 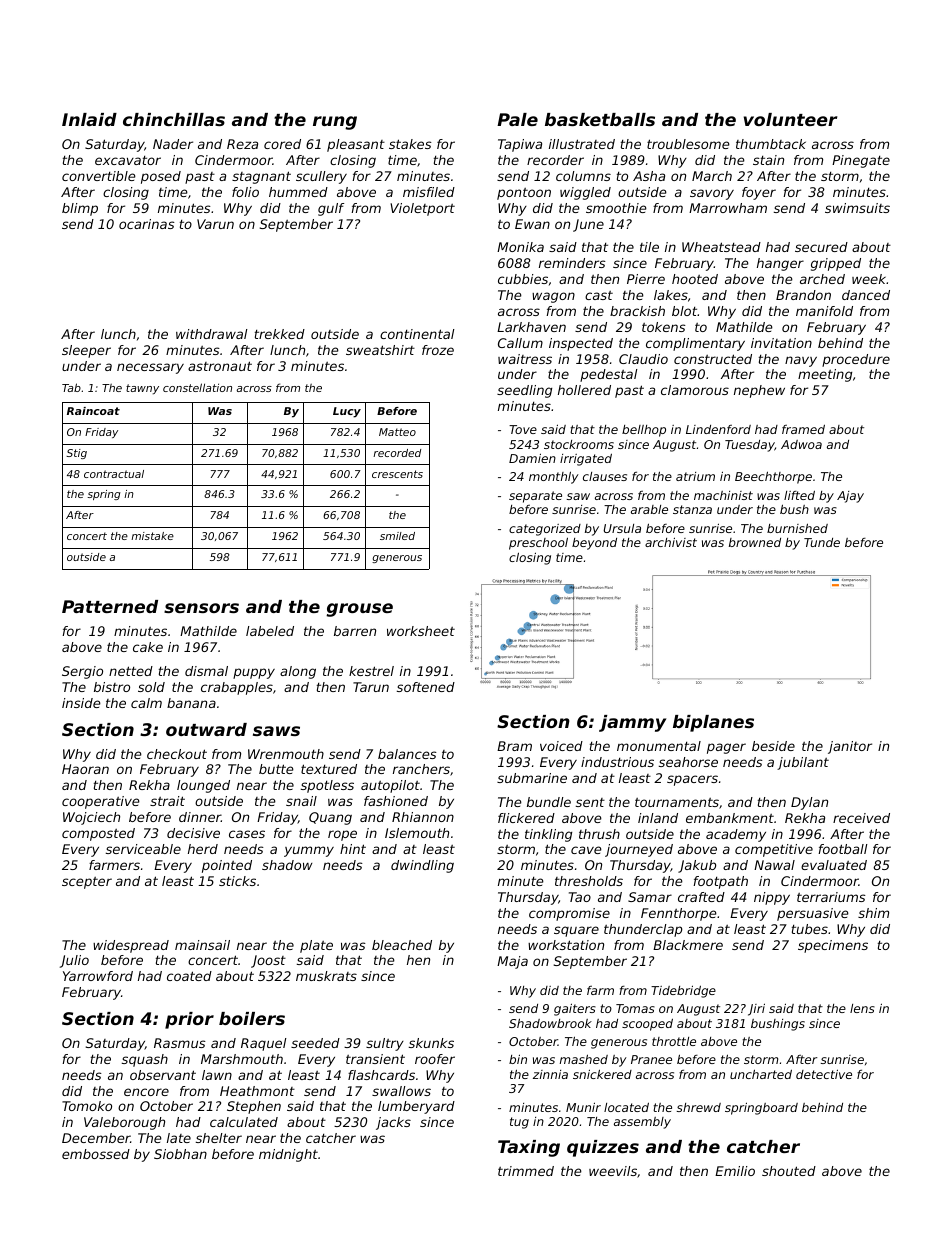 What do you see at coordinates (201, 608) in the screenshot?
I see `sensors` at bounding box center [201, 608].
